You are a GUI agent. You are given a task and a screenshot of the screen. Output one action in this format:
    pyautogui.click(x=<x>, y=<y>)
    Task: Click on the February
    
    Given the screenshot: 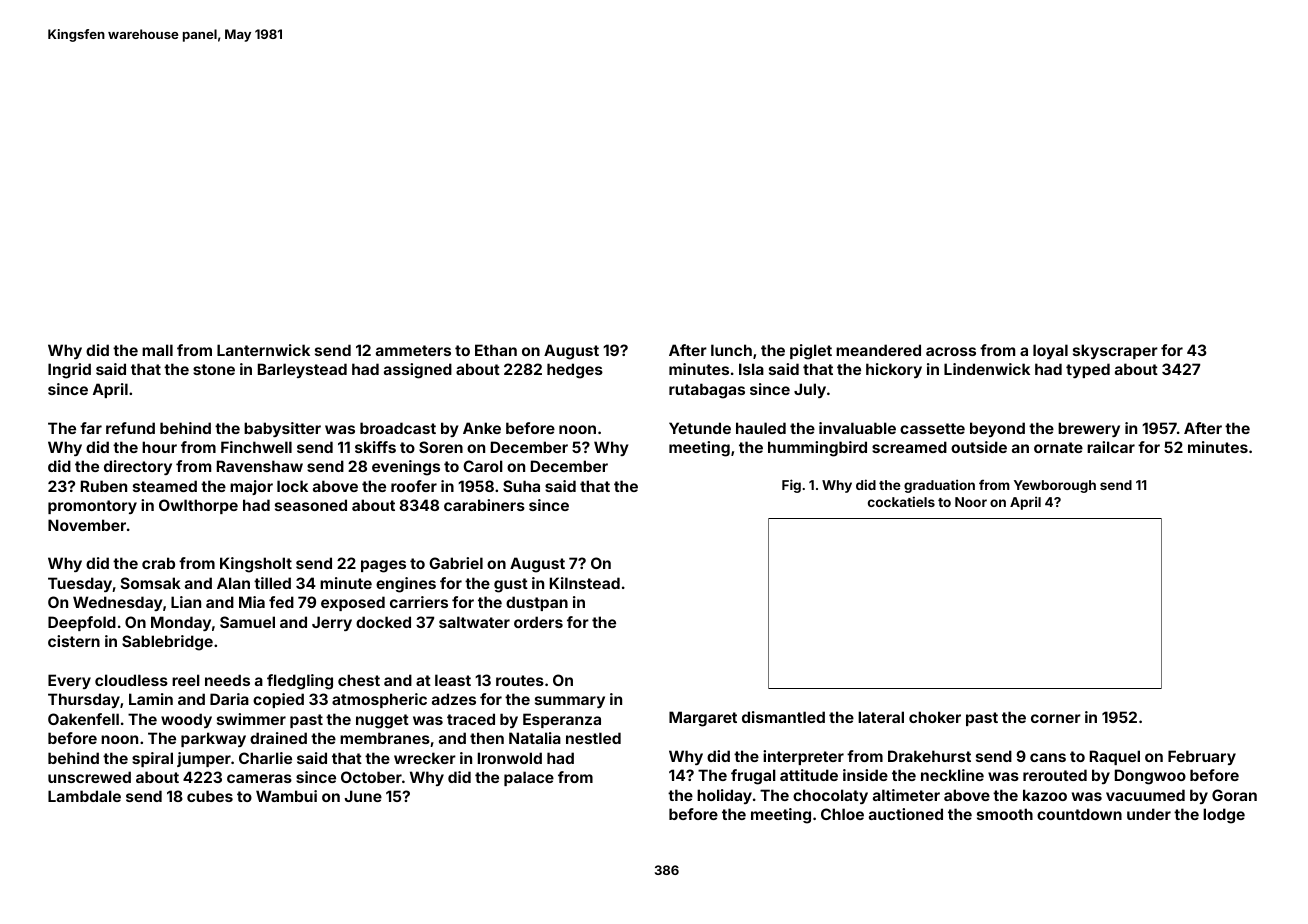 What is the action you would take?
    pyautogui.click(x=1202, y=757)
